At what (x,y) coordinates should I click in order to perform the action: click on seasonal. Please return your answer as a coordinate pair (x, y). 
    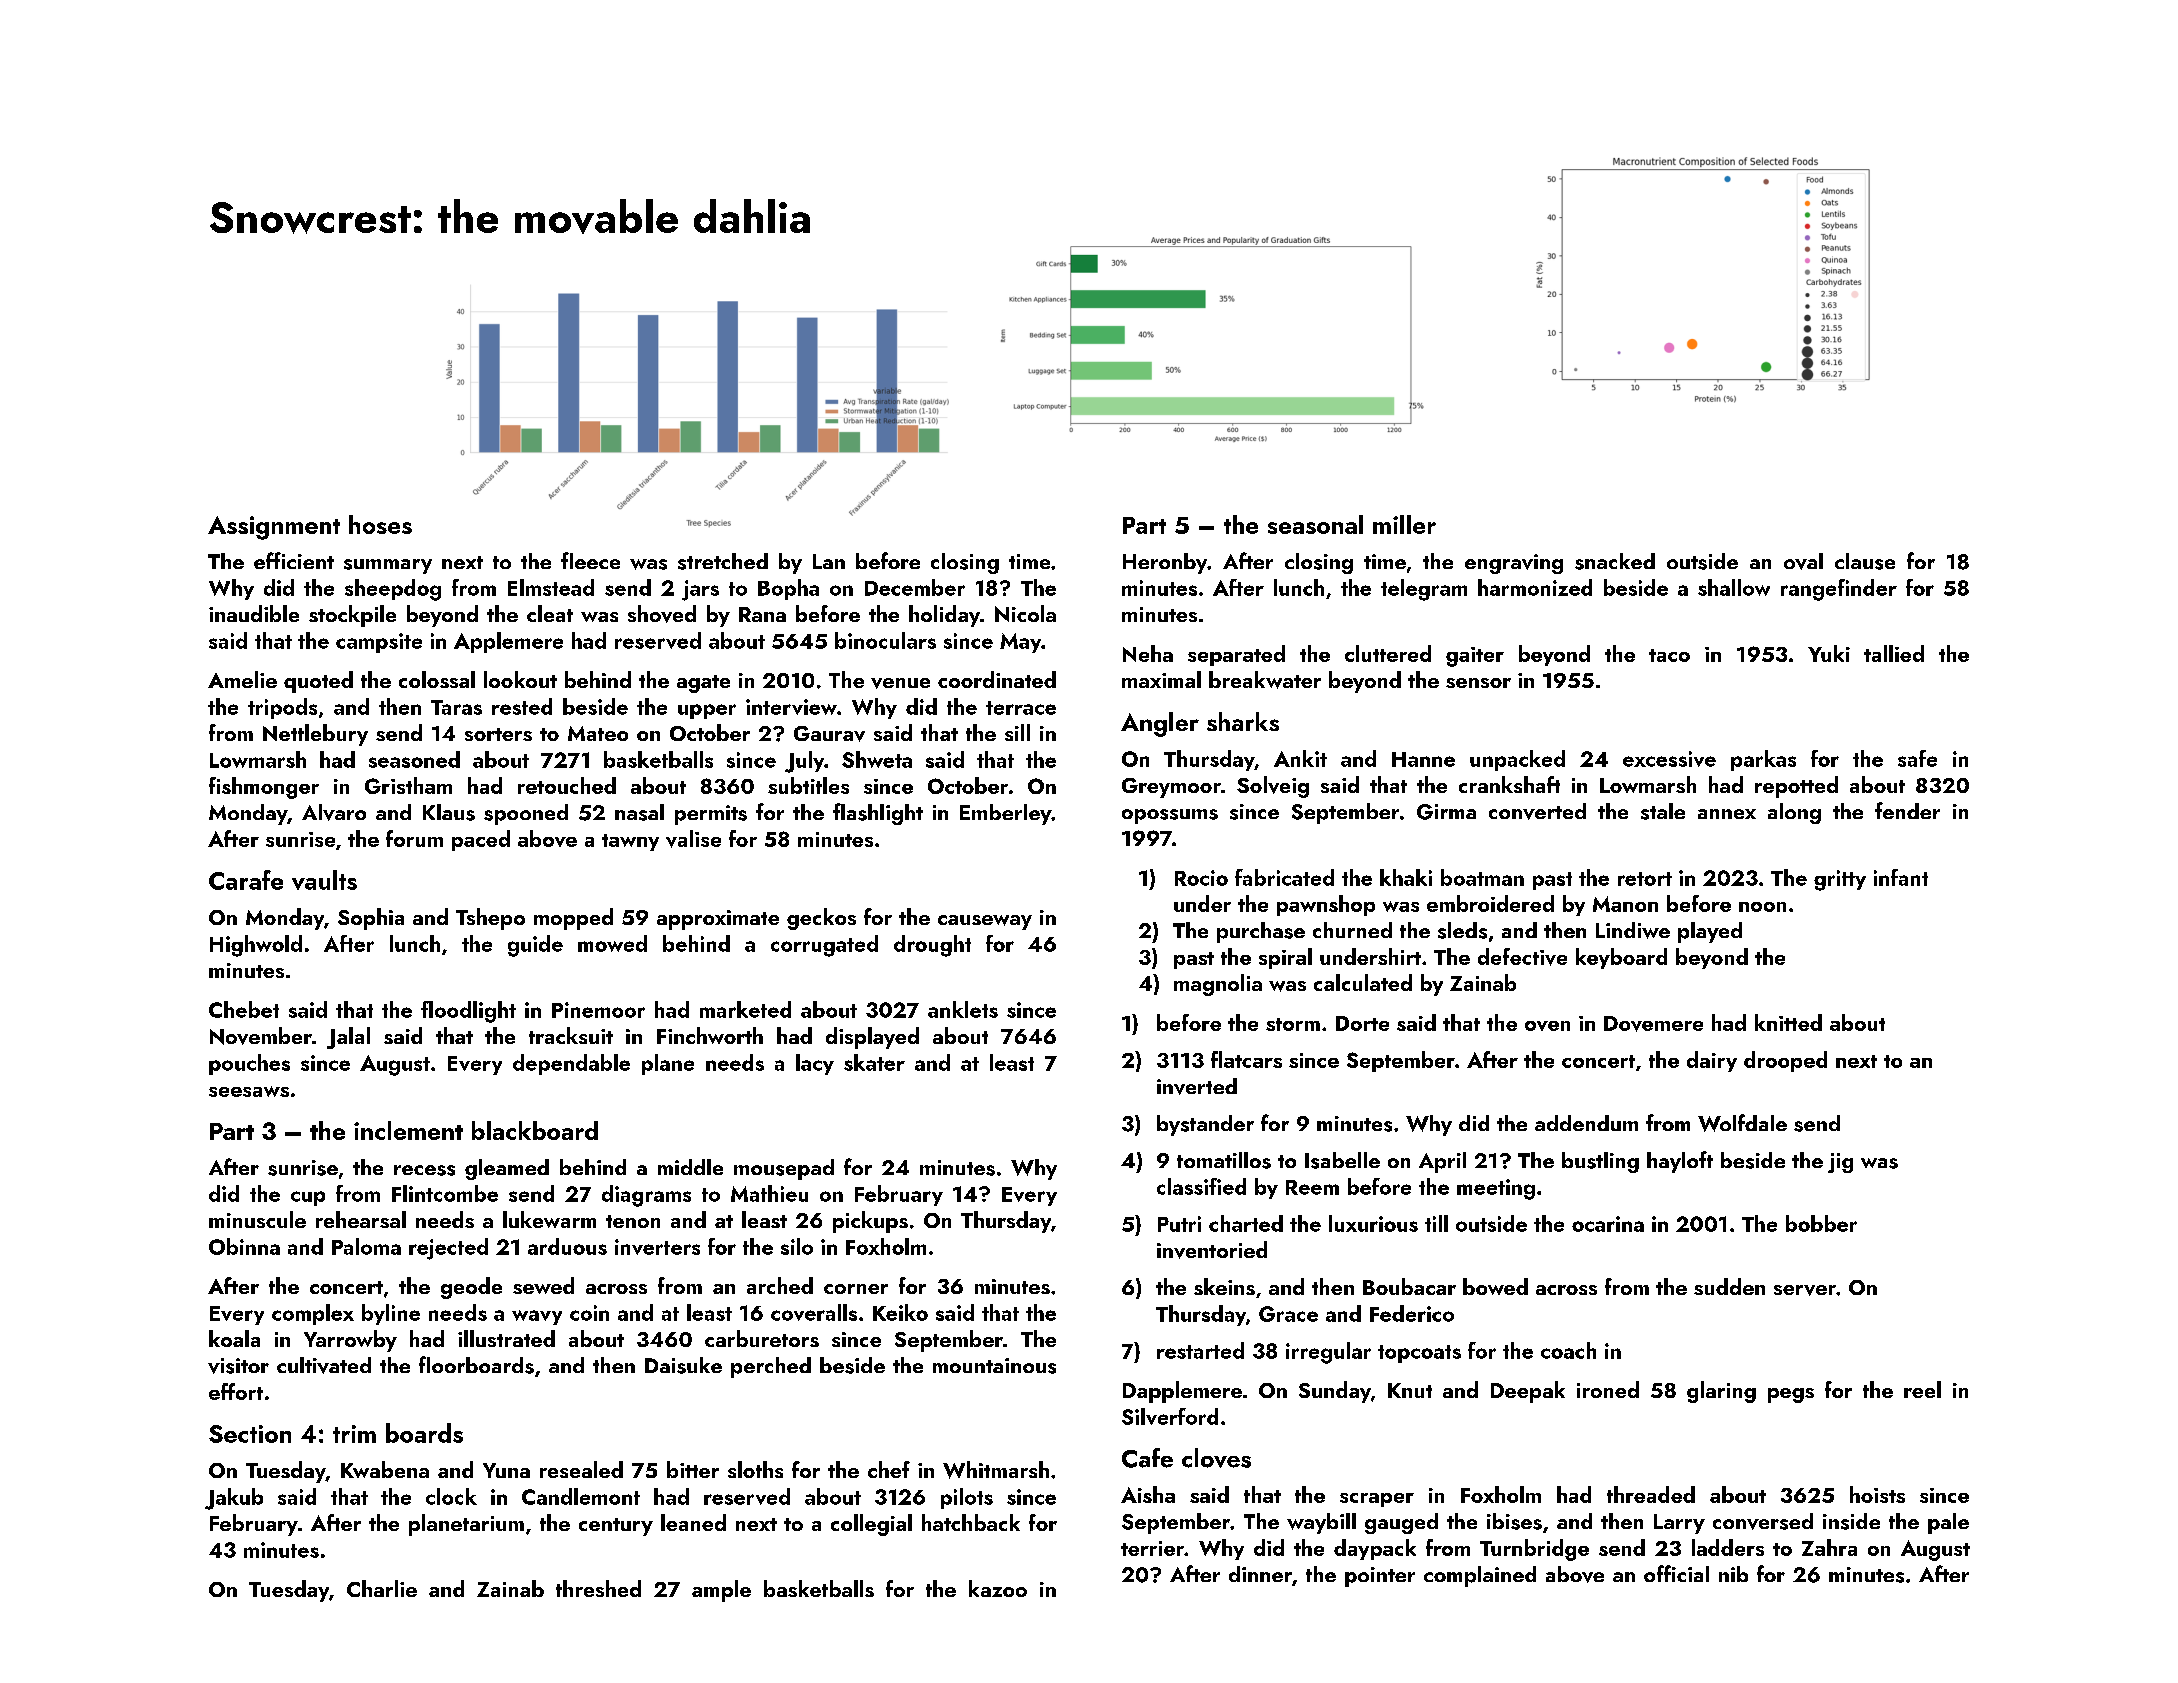
    Looking at the image, I should click on (1315, 524).
